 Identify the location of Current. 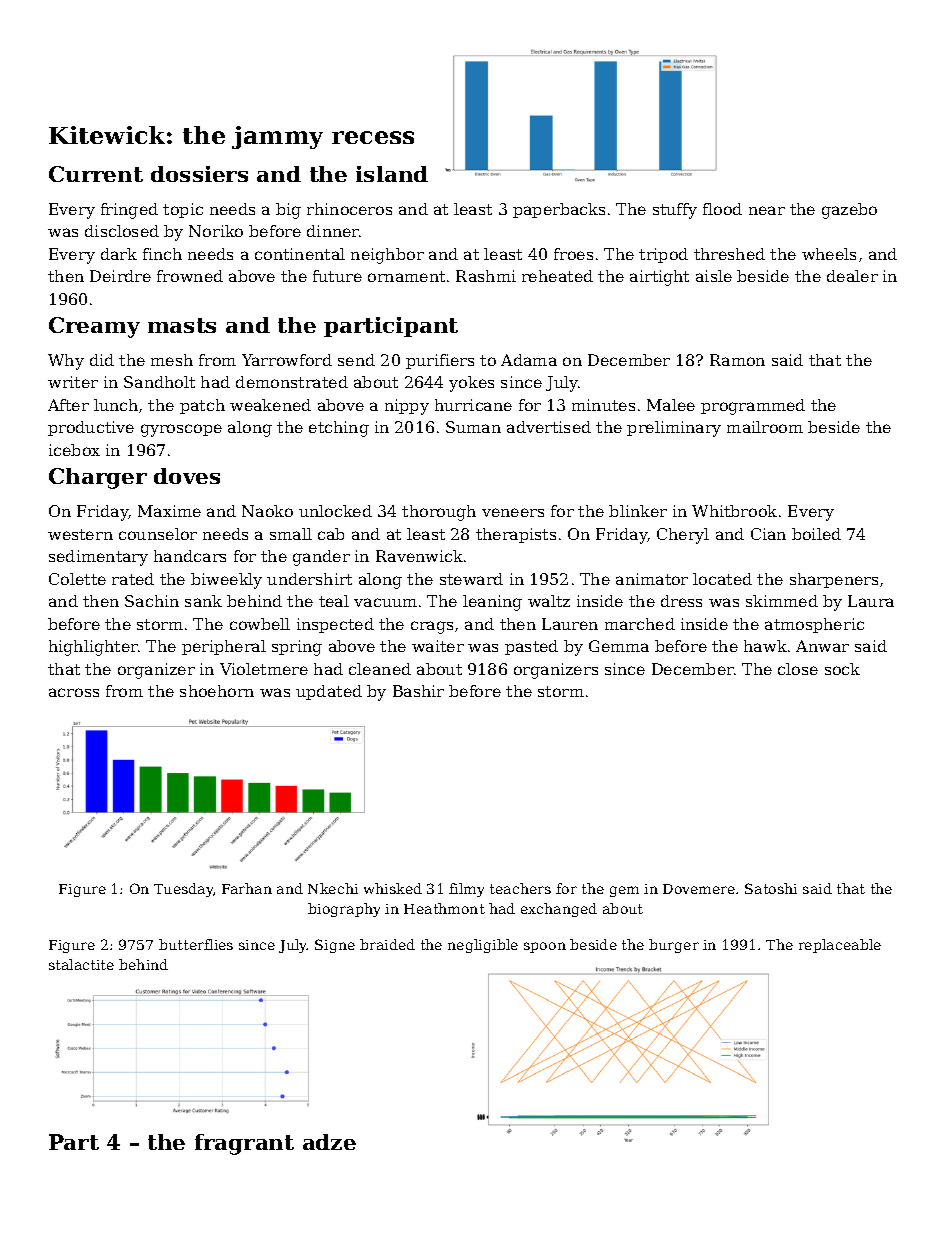
(96, 174).
